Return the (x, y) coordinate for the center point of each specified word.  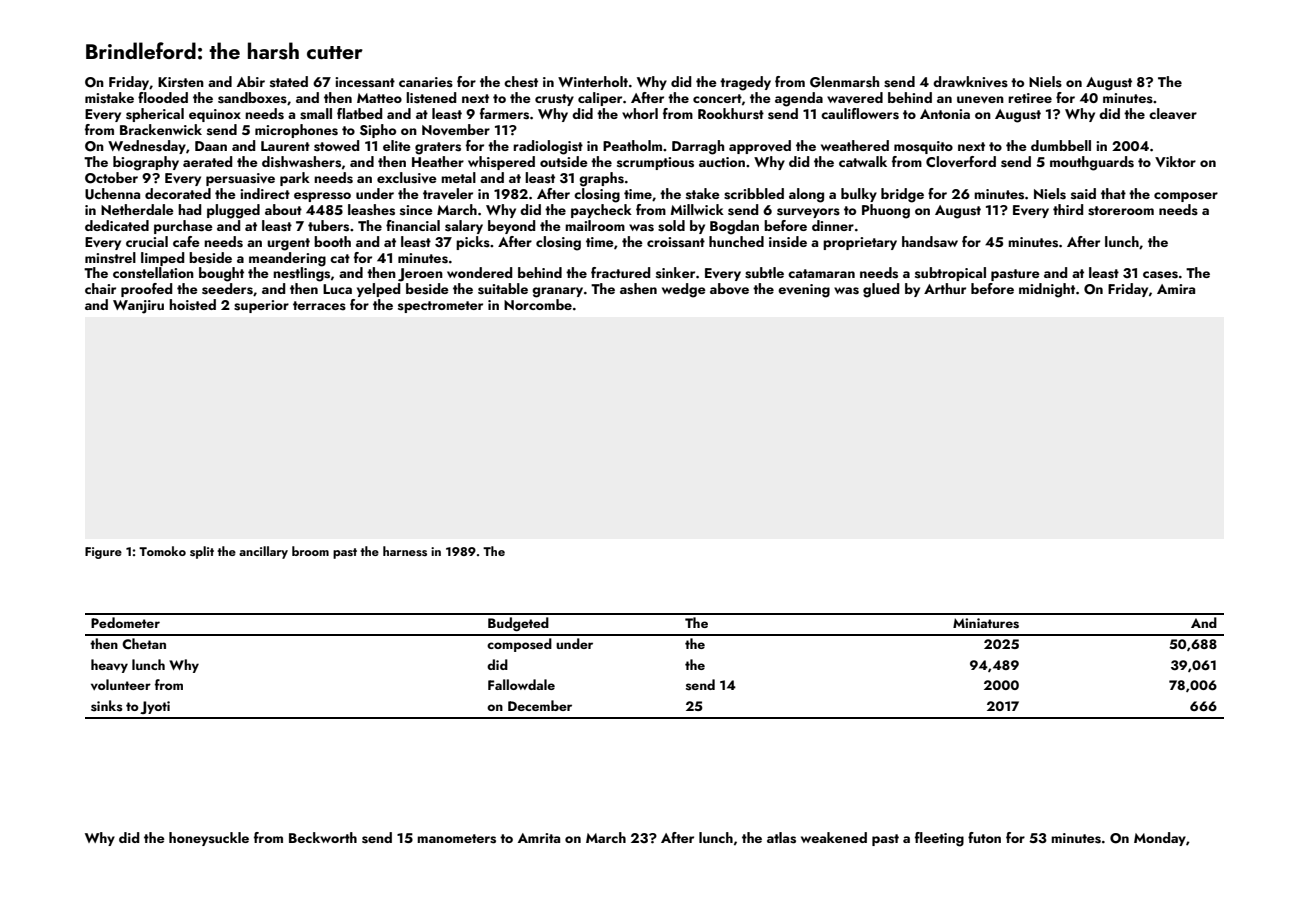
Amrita (539, 838)
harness (405, 551)
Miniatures (986, 623)
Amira (1176, 289)
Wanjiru (138, 307)
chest (521, 82)
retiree (1030, 98)
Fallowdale (521, 684)
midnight (1047, 290)
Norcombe (538, 304)
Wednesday (147, 147)
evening (804, 291)
